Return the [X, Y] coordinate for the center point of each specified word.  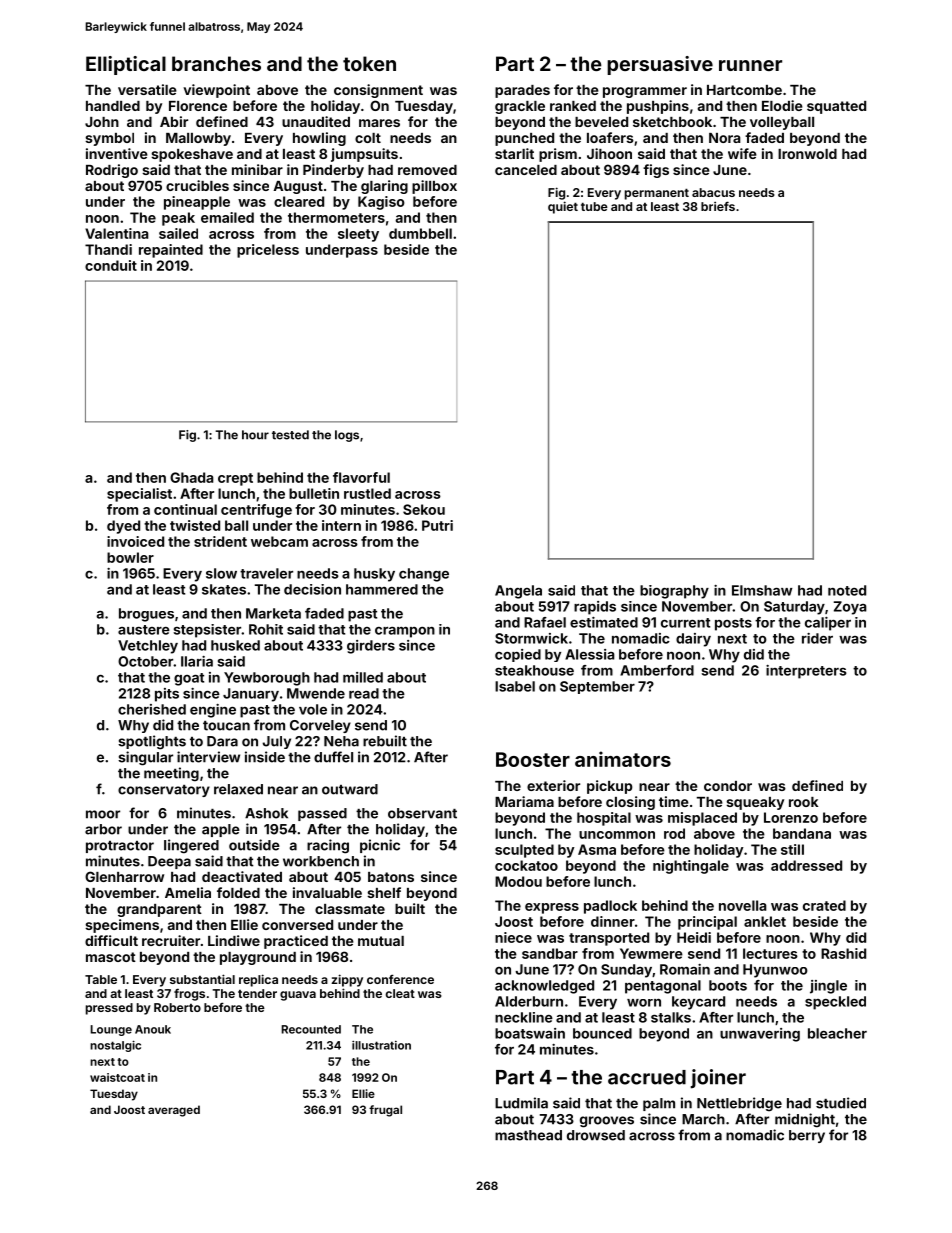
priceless [268, 251]
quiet [563, 207]
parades [522, 91]
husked [235, 645]
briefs [718, 206]
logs [347, 436]
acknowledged [544, 987]
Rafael [545, 622]
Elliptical [126, 65]
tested [290, 435]
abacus [713, 192]
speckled [835, 1003]
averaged [174, 1111]
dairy [693, 640]
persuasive [660, 65]
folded [238, 892]
